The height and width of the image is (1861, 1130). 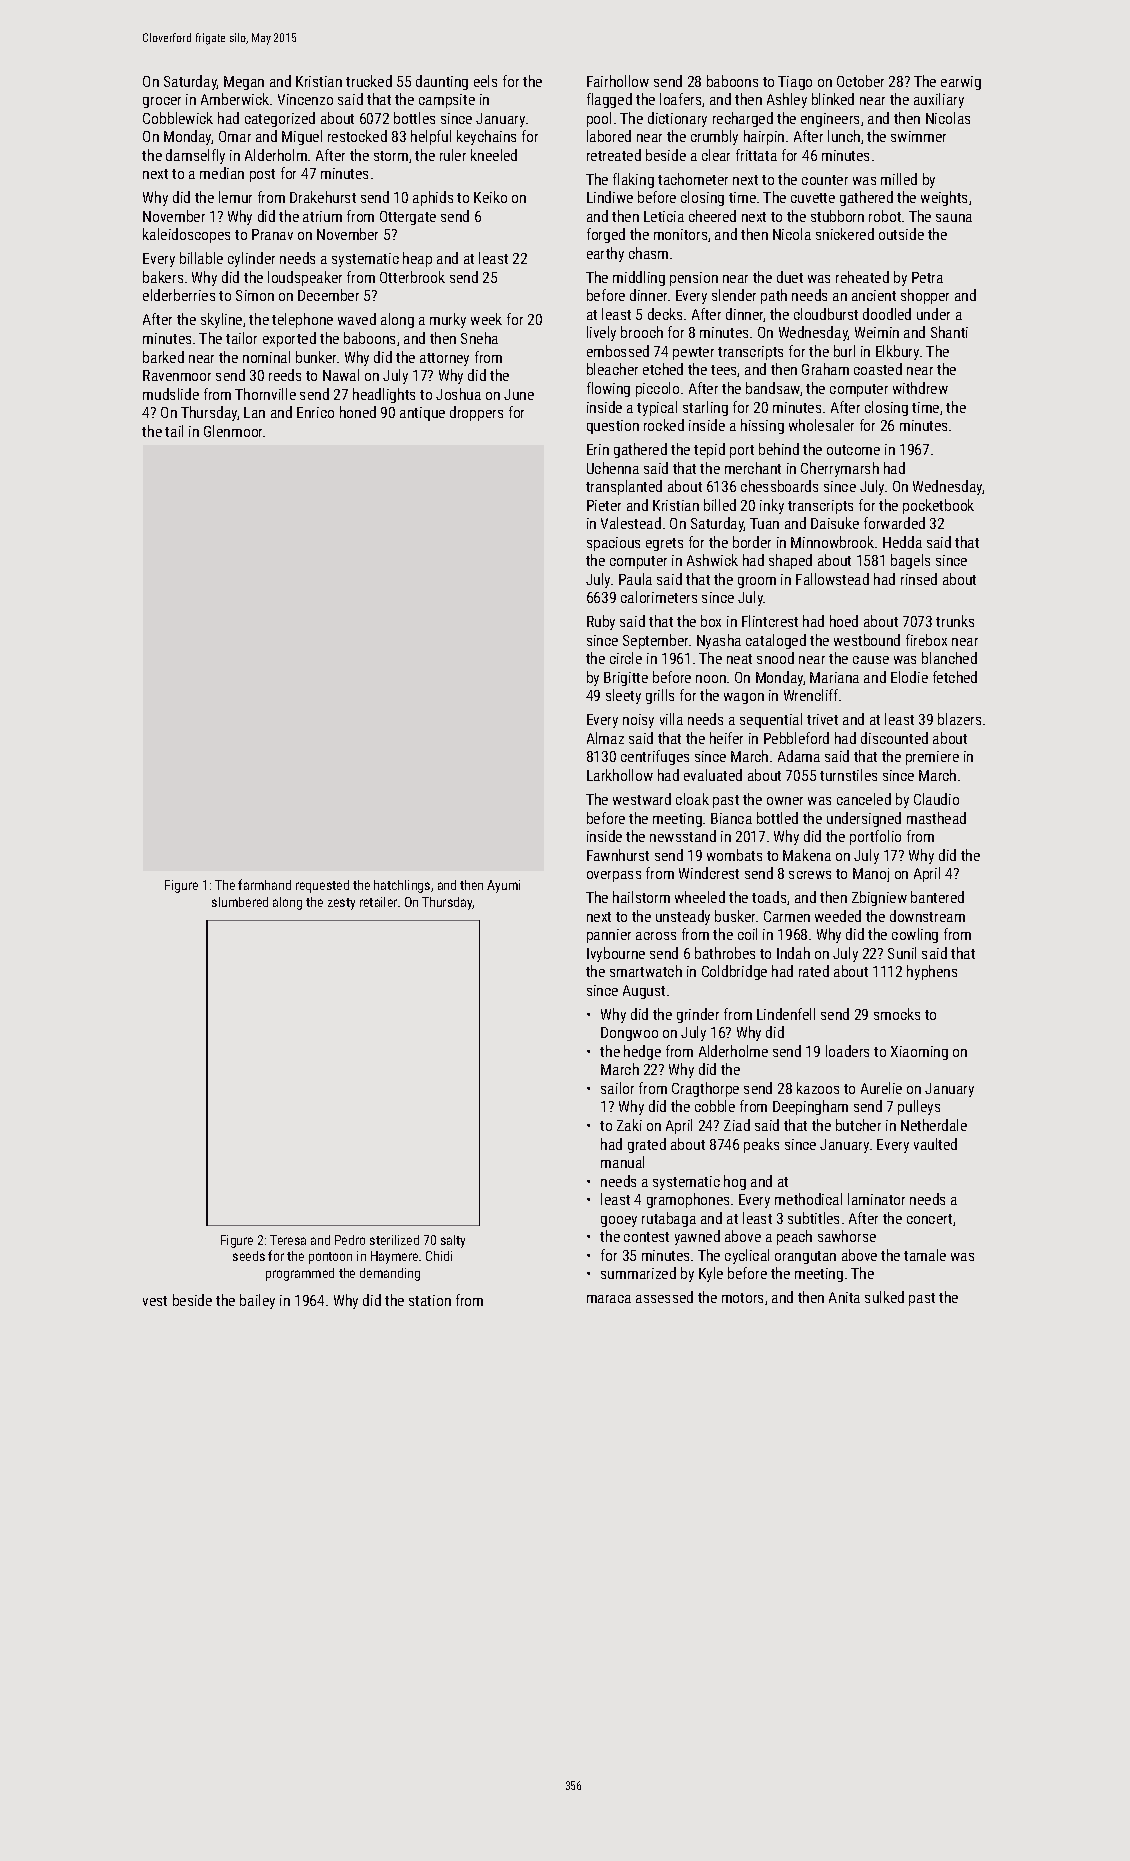 What do you see at coordinates (288, 1240) in the image?
I see `Teresa` at bounding box center [288, 1240].
